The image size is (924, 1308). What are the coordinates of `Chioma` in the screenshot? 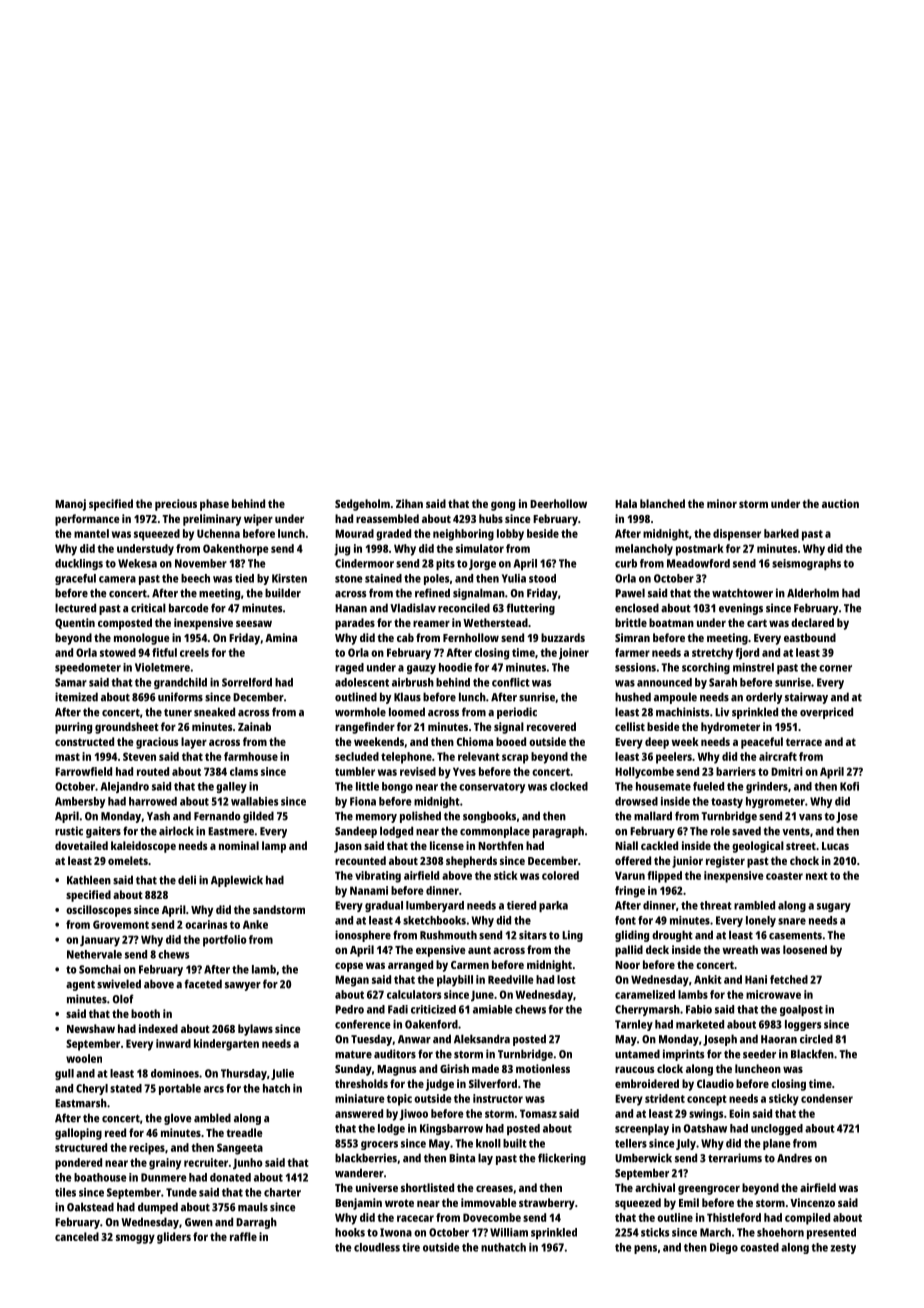 It's located at (475, 741).
